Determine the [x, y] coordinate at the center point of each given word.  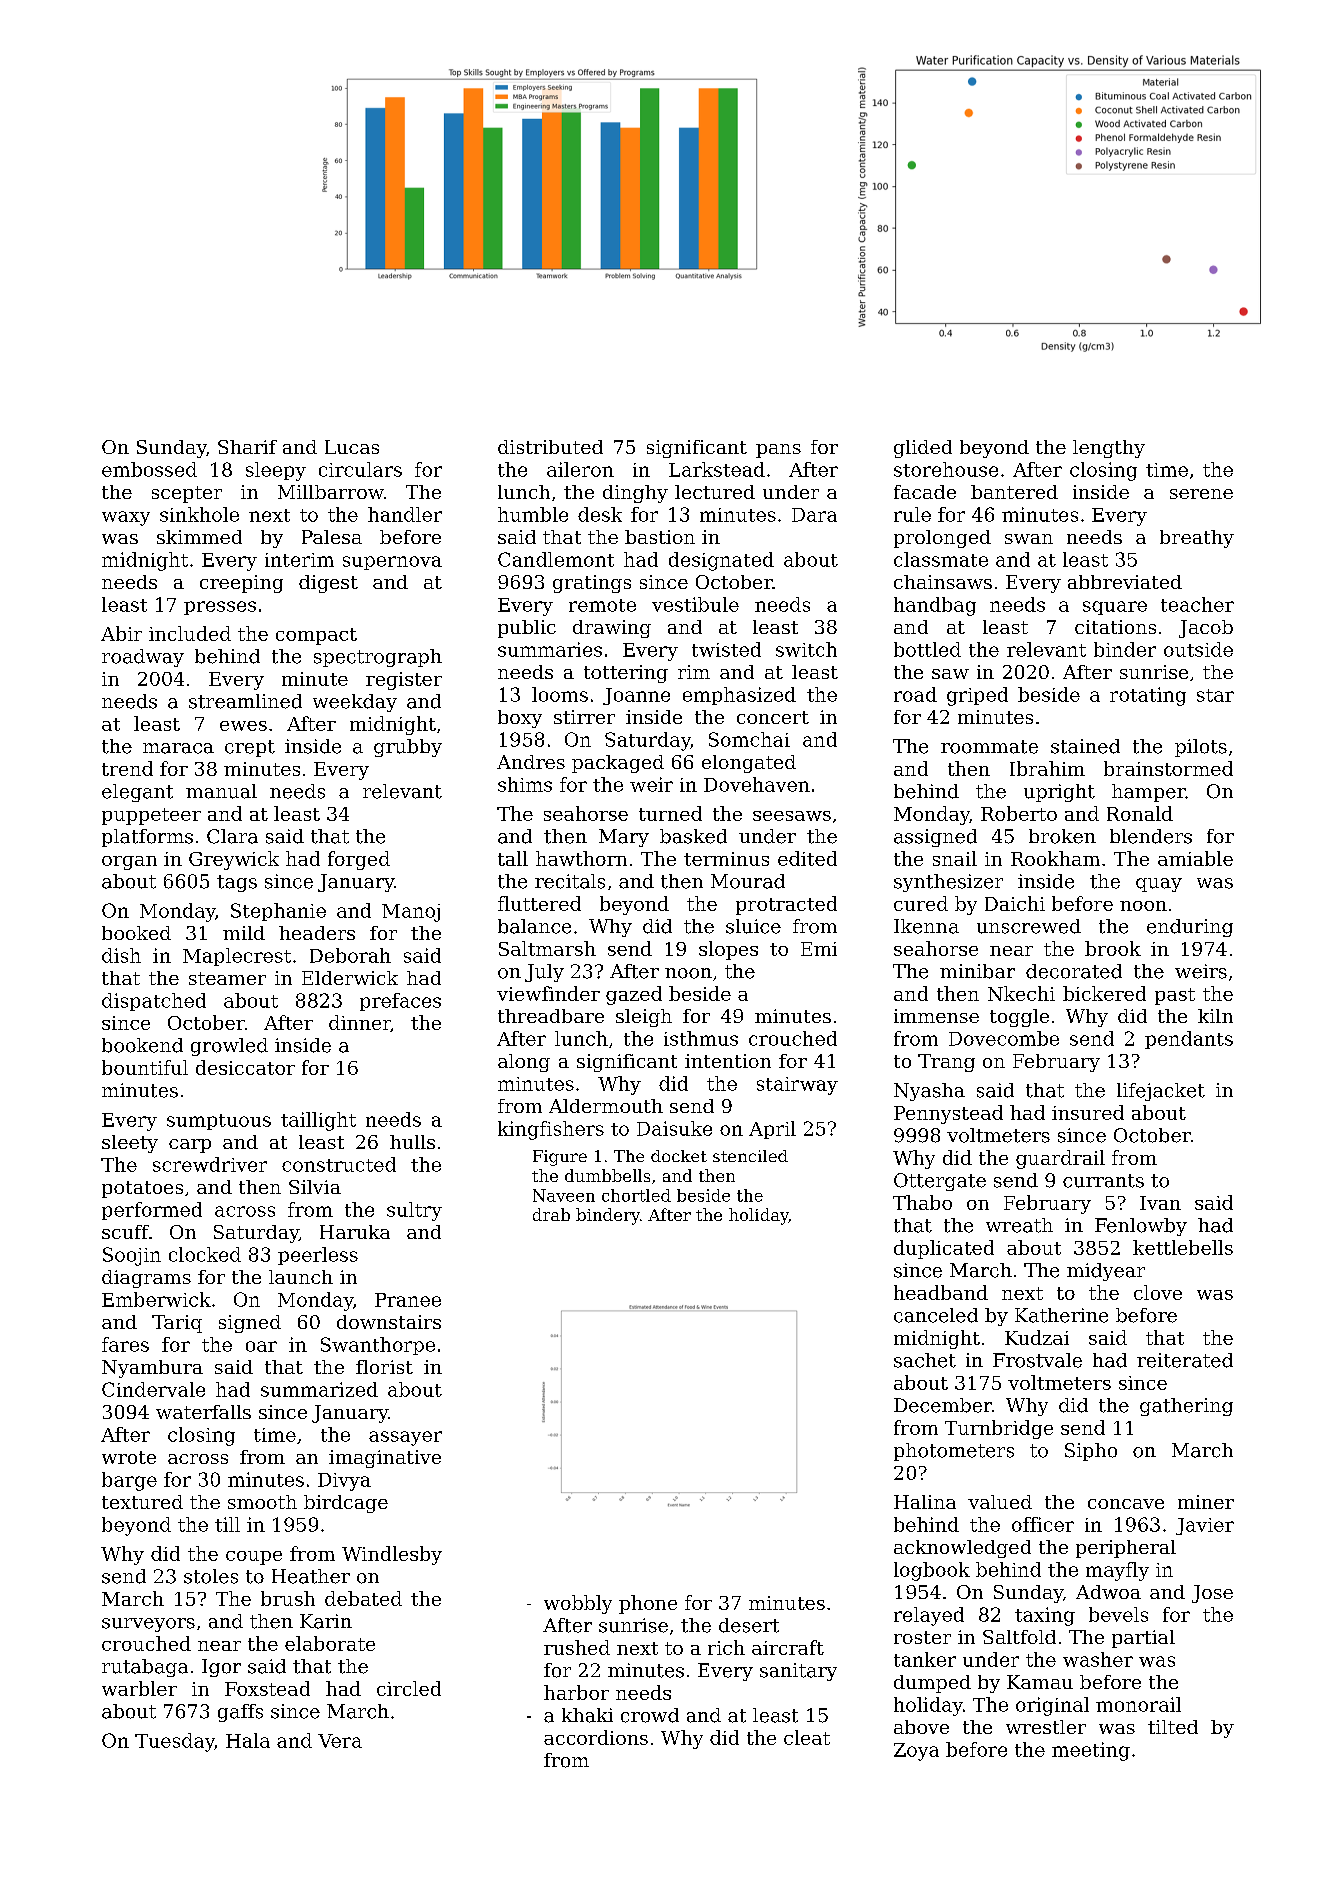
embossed [149, 469]
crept [250, 748]
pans [778, 451]
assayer [405, 1438]
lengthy [1109, 449]
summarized [319, 1389]
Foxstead [267, 1688]
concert [773, 717]
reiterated [1185, 1360]
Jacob [1206, 629]
